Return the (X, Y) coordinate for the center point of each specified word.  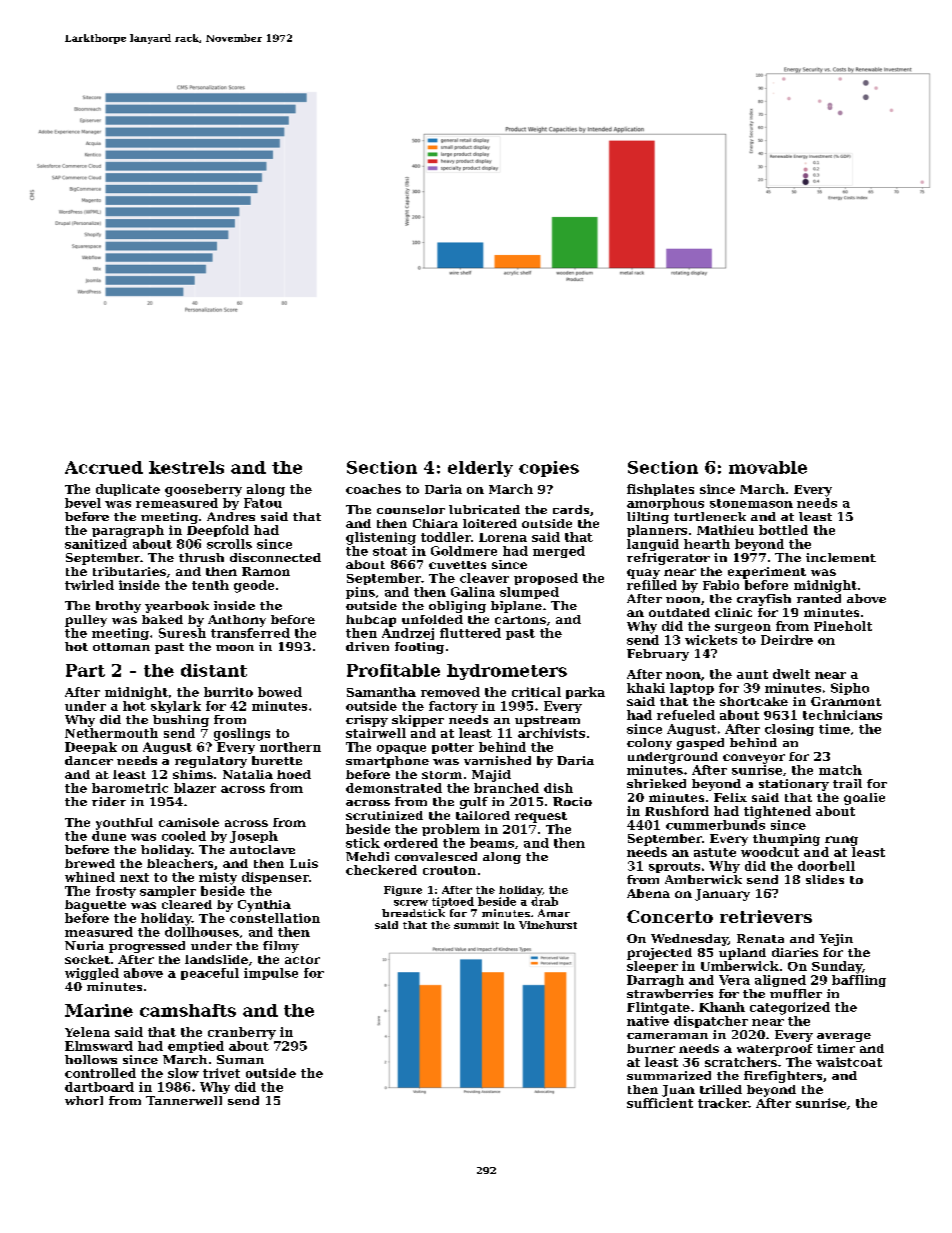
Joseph (254, 837)
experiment (767, 573)
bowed (280, 692)
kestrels (186, 467)
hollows (91, 1059)
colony (649, 744)
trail (847, 783)
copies (549, 469)
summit (476, 925)
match (840, 770)
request (541, 817)
